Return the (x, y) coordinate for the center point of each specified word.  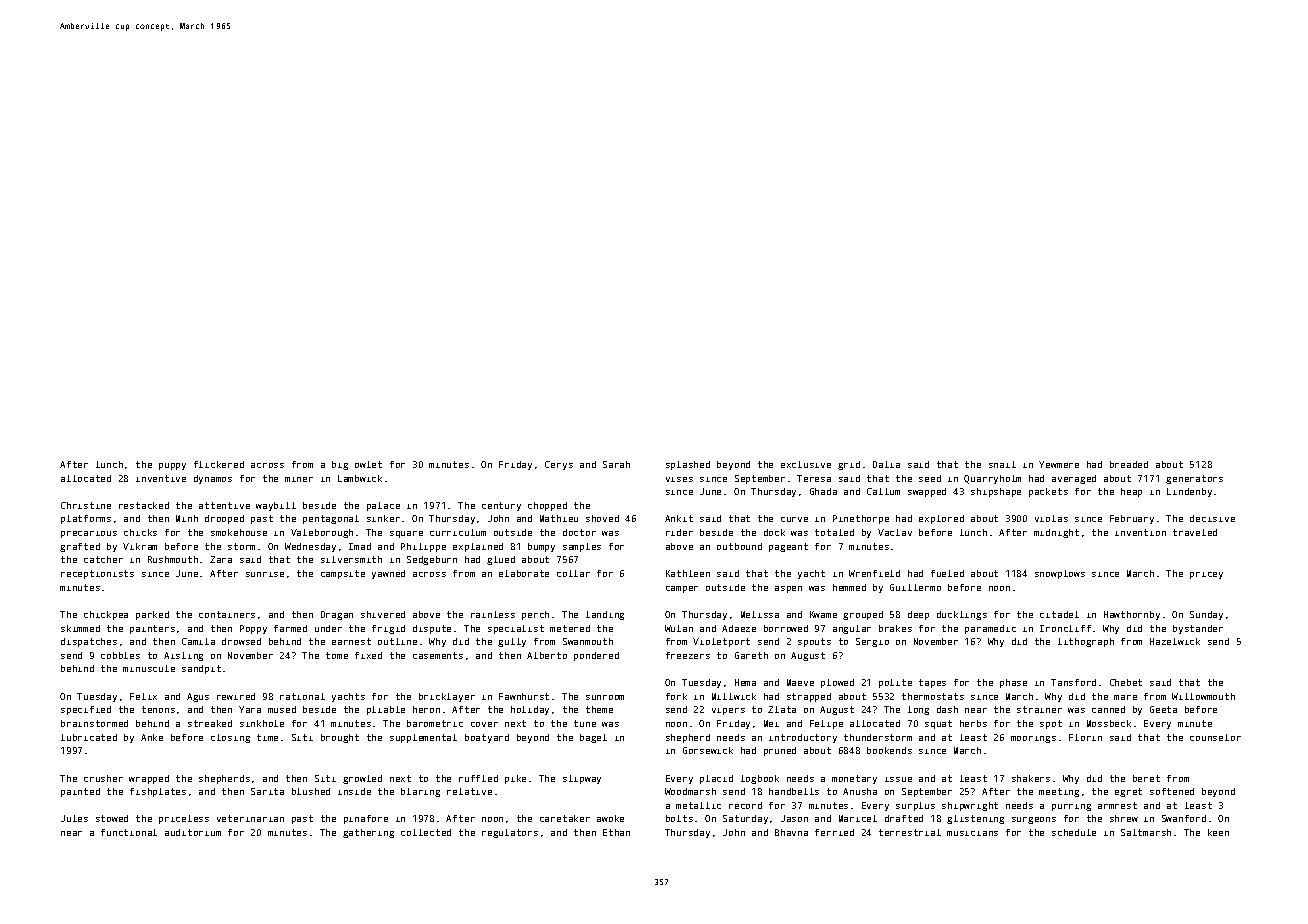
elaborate (524, 573)
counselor (1215, 737)
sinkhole (262, 723)
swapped (927, 492)
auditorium (193, 832)
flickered (219, 464)
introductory (803, 738)
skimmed (80, 628)
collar (573, 573)
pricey (1206, 575)
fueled (947, 573)
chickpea (106, 615)
